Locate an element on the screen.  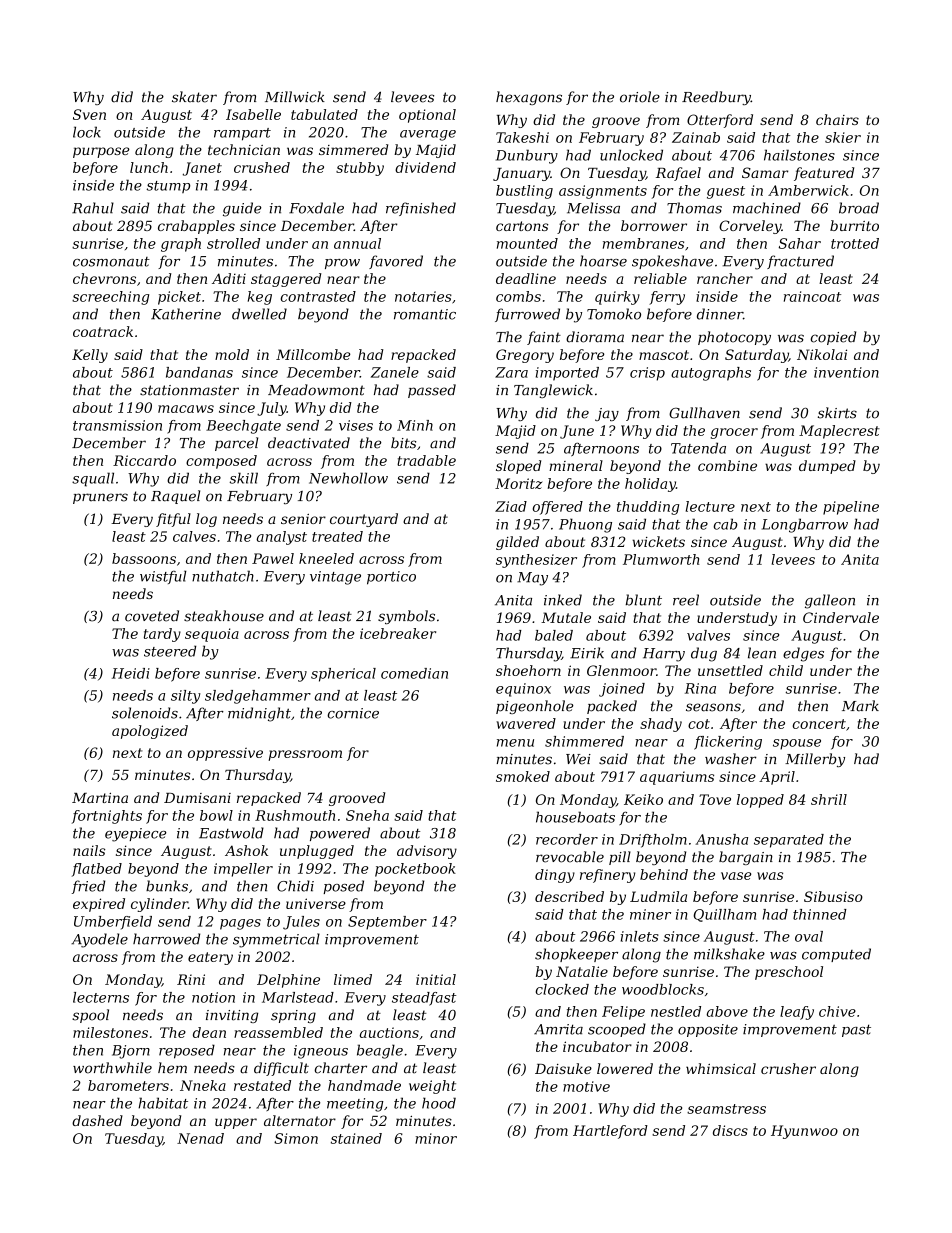
houseboats is located at coordinates (575, 817).
